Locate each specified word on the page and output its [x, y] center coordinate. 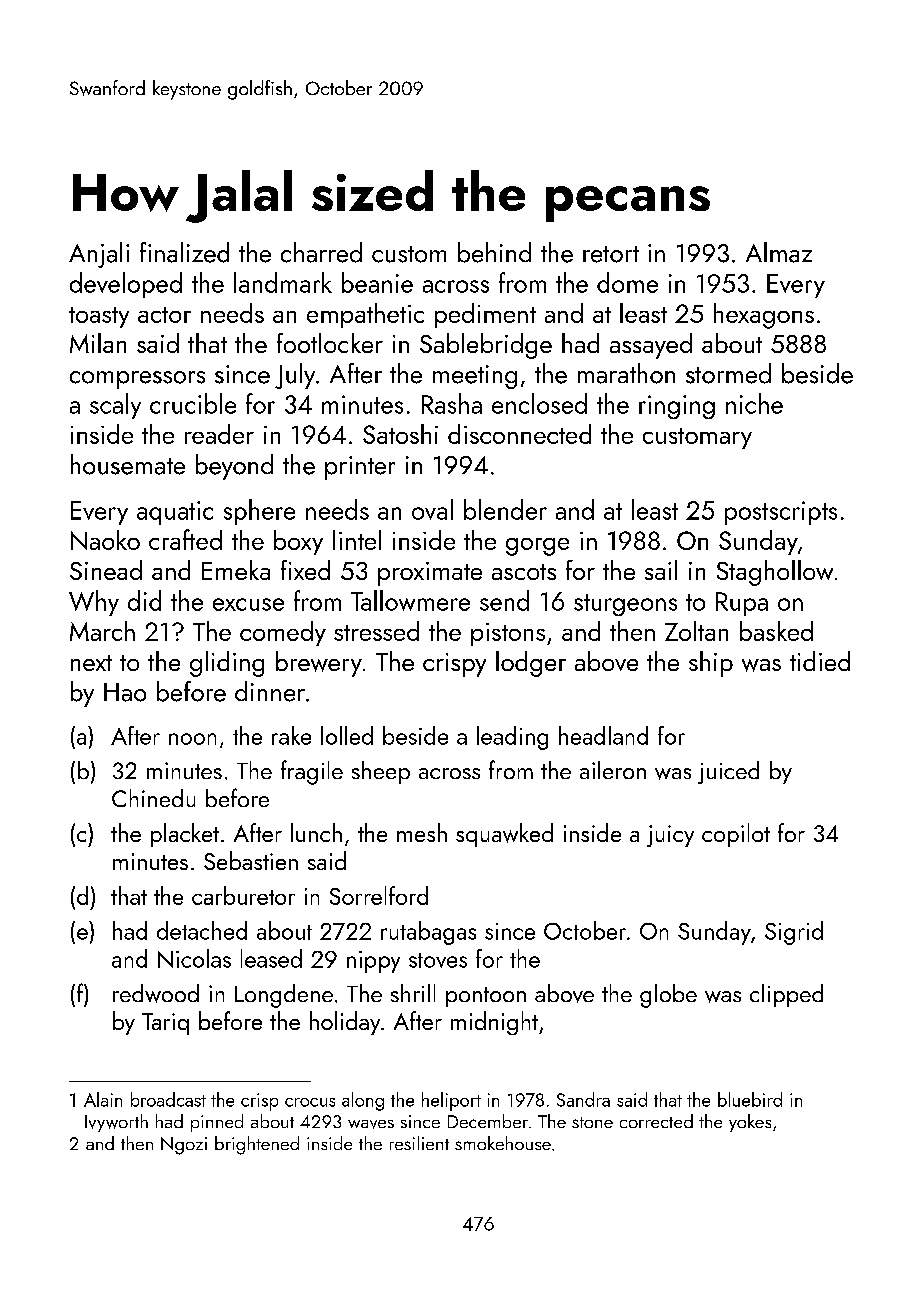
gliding [227, 664]
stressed [376, 631]
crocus [310, 1102]
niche [754, 403]
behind [494, 252]
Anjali [99, 255]
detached [202, 930]
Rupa [742, 604]
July [295, 376]
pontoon [486, 997]
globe [668, 996]
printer [360, 468]
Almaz [779, 252]
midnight [494, 1023]
